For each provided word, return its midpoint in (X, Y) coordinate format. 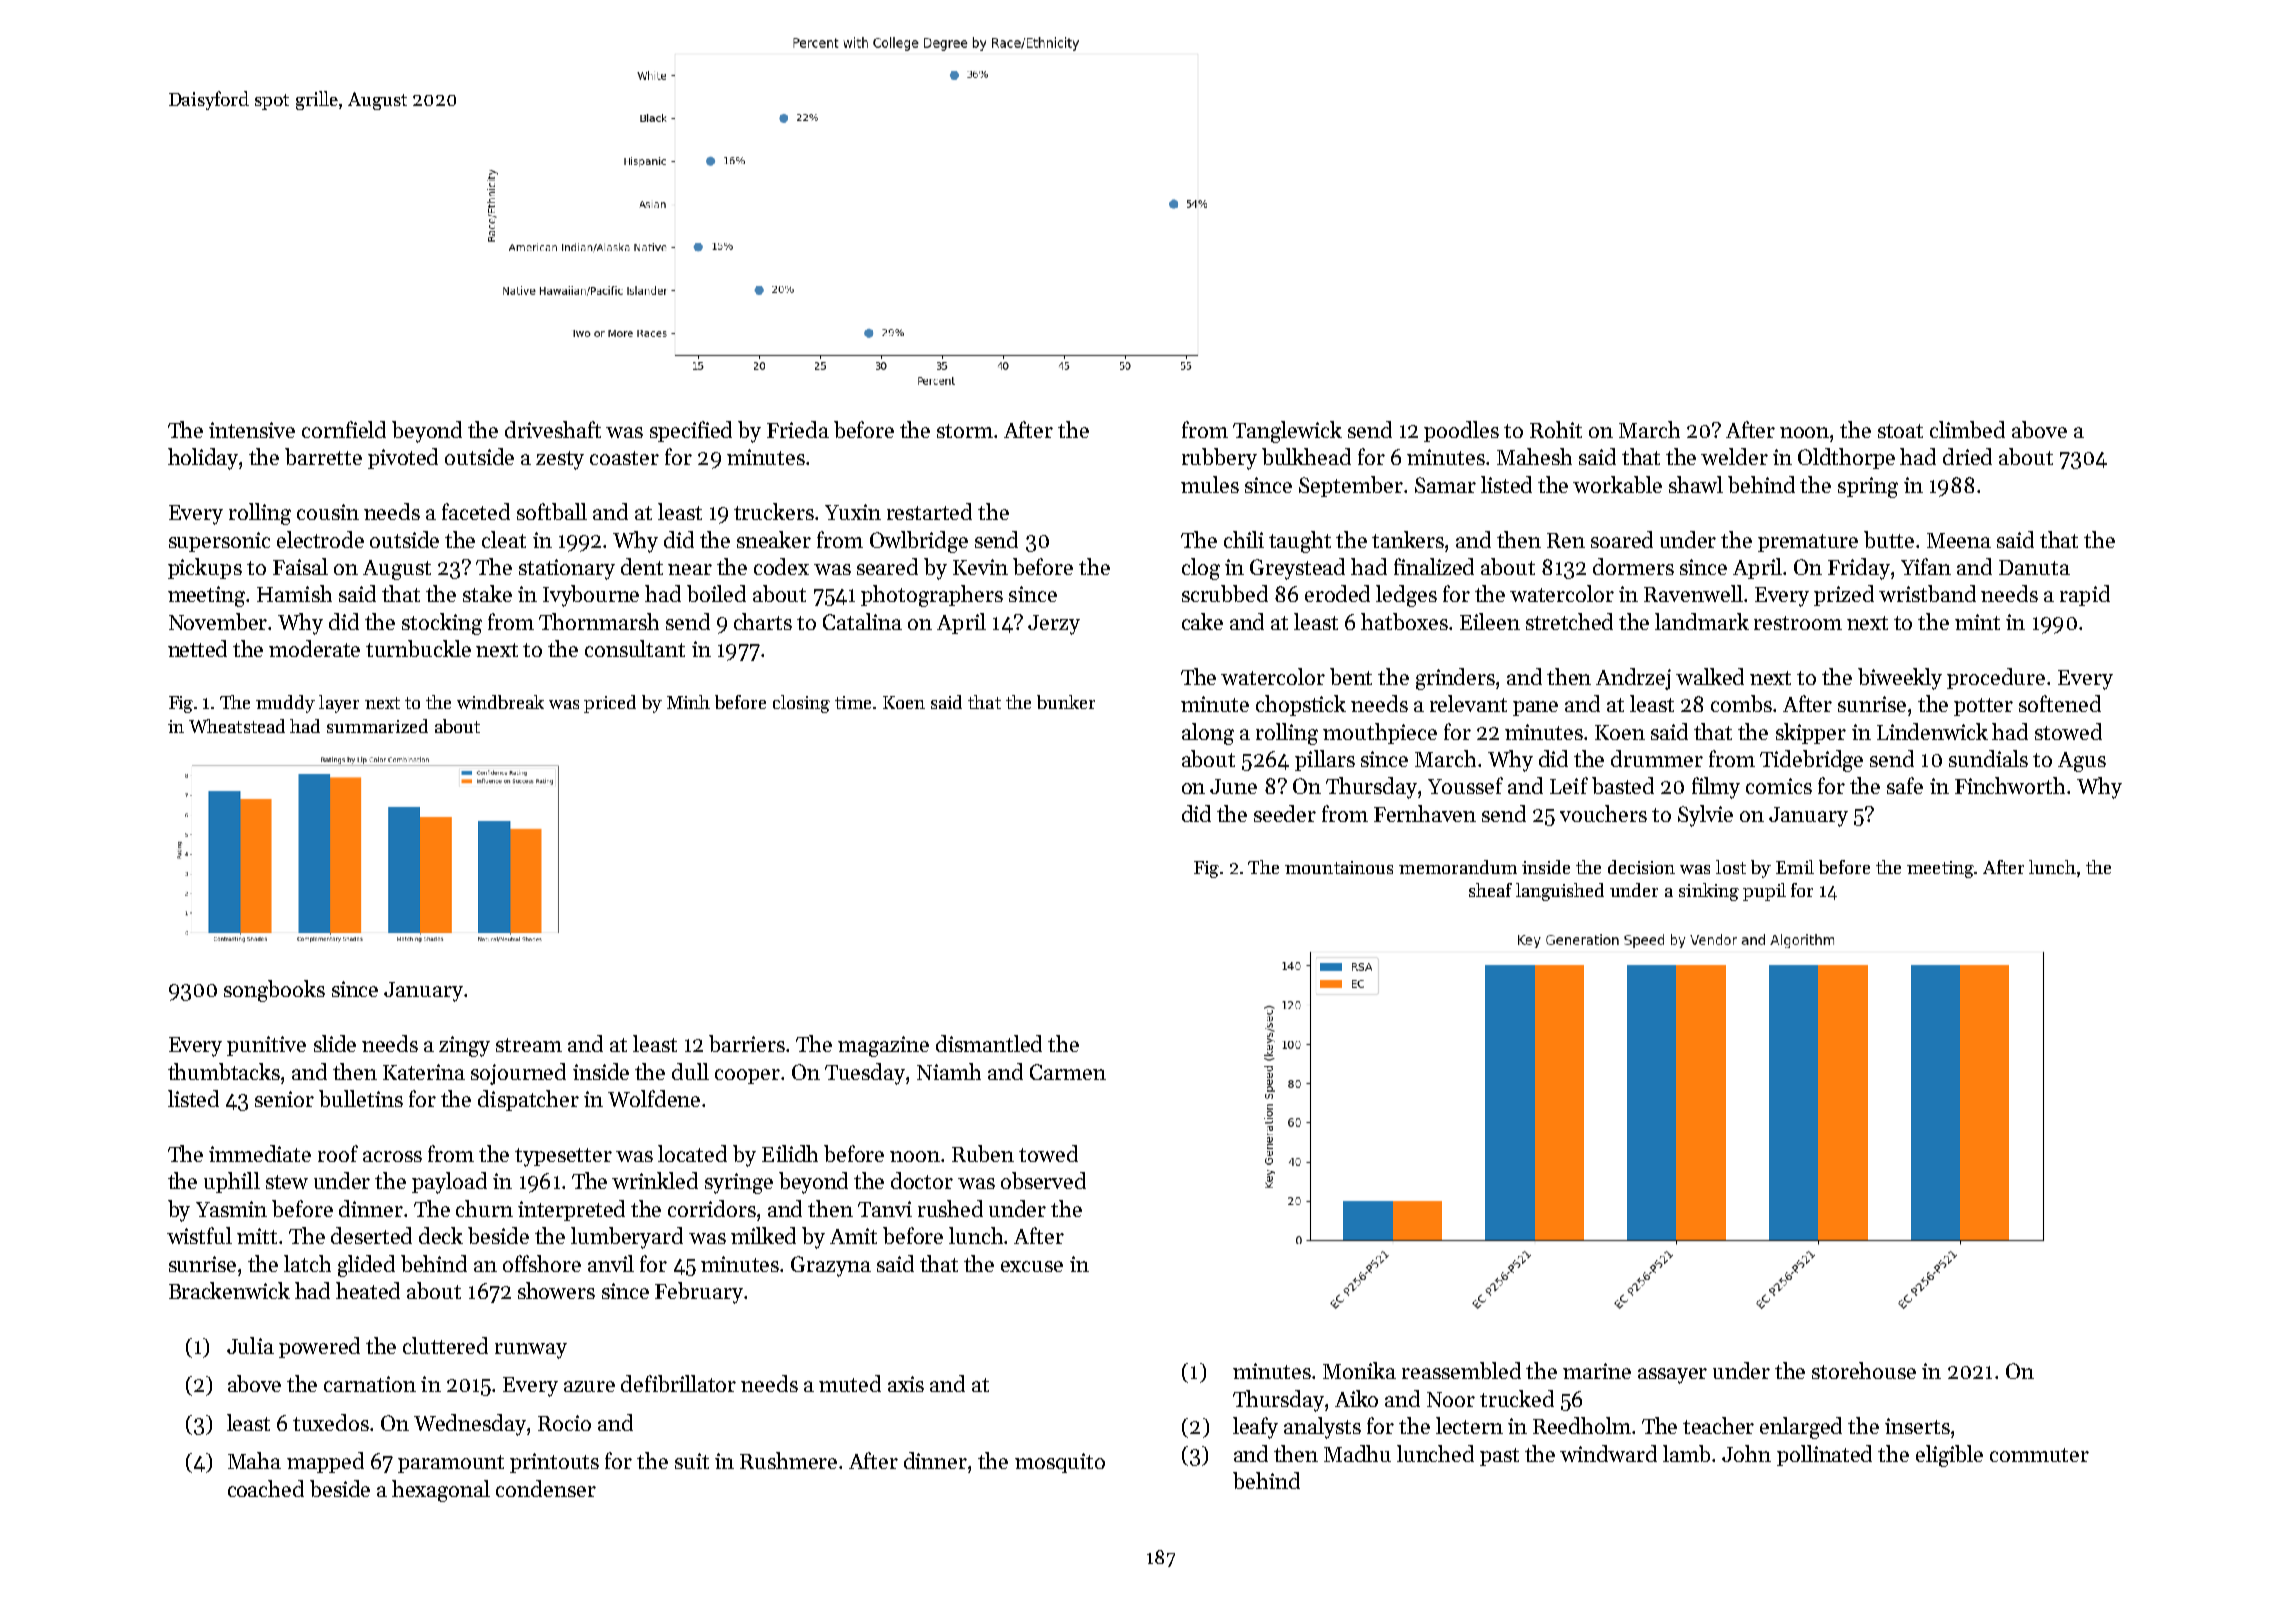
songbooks (274, 991)
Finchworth (2010, 785)
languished (1560, 892)
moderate (314, 648)
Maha (254, 1460)
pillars (1325, 760)
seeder (1285, 813)
